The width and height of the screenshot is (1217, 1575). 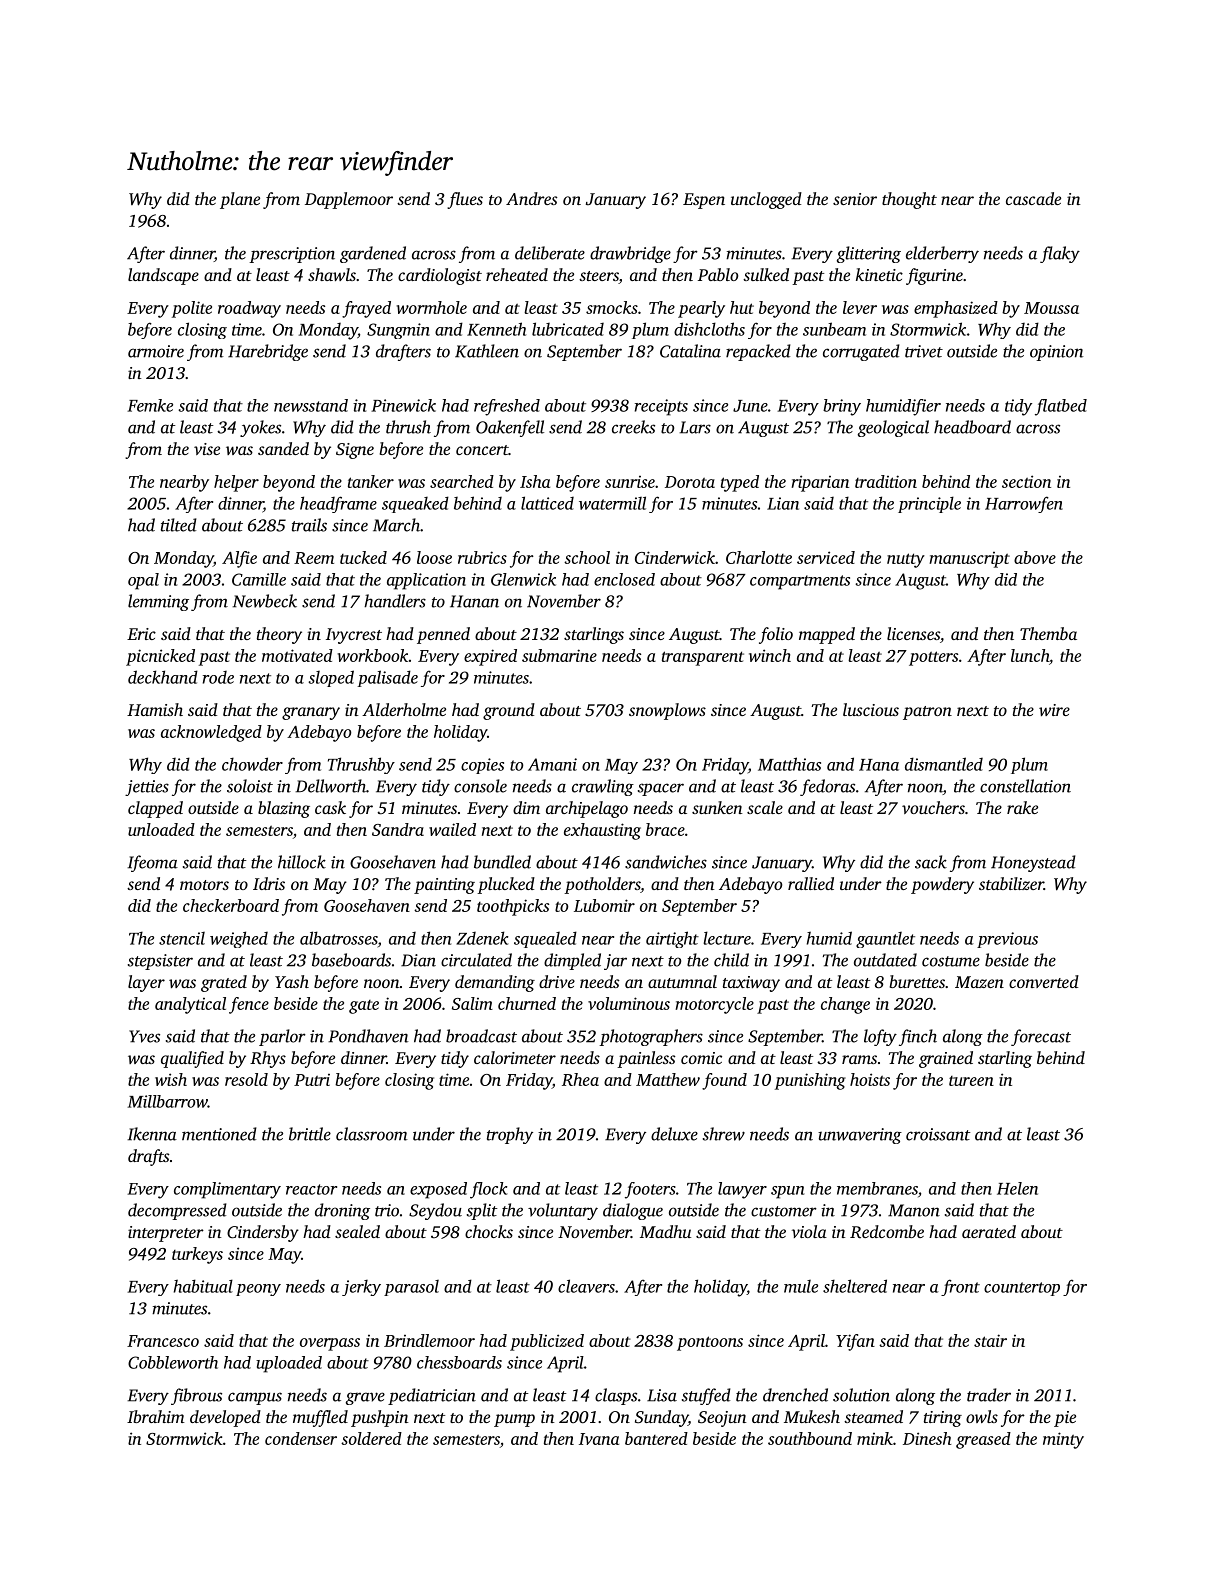 What do you see at coordinates (885, 940) in the screenshot?
I see `gauntlet` at bounding box center [885, 940].
